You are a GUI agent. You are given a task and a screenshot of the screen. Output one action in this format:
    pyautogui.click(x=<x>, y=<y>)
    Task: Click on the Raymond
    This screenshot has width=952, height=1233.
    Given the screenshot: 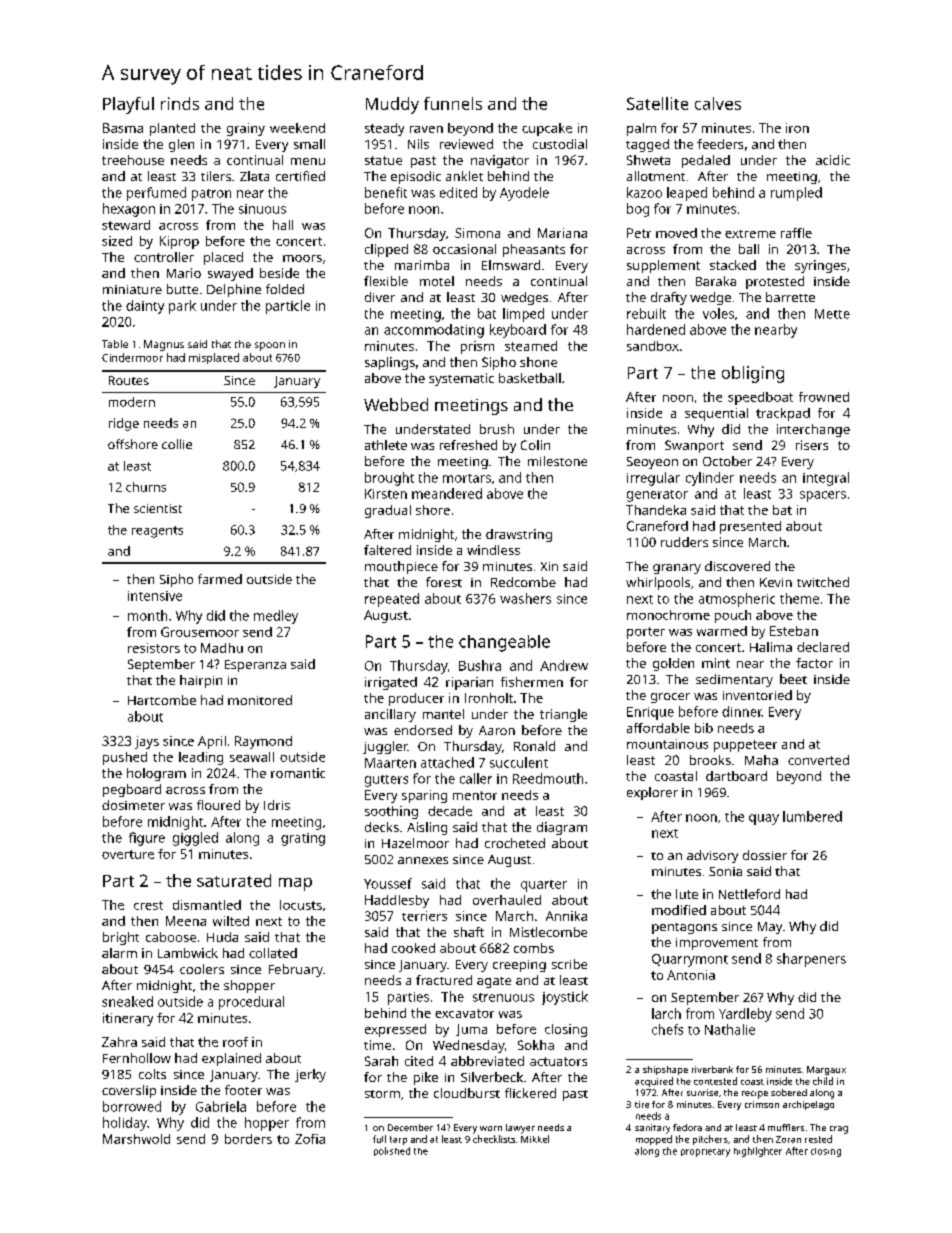 What is the action you would take?
    pyautogui.click(x=263, y=742)
